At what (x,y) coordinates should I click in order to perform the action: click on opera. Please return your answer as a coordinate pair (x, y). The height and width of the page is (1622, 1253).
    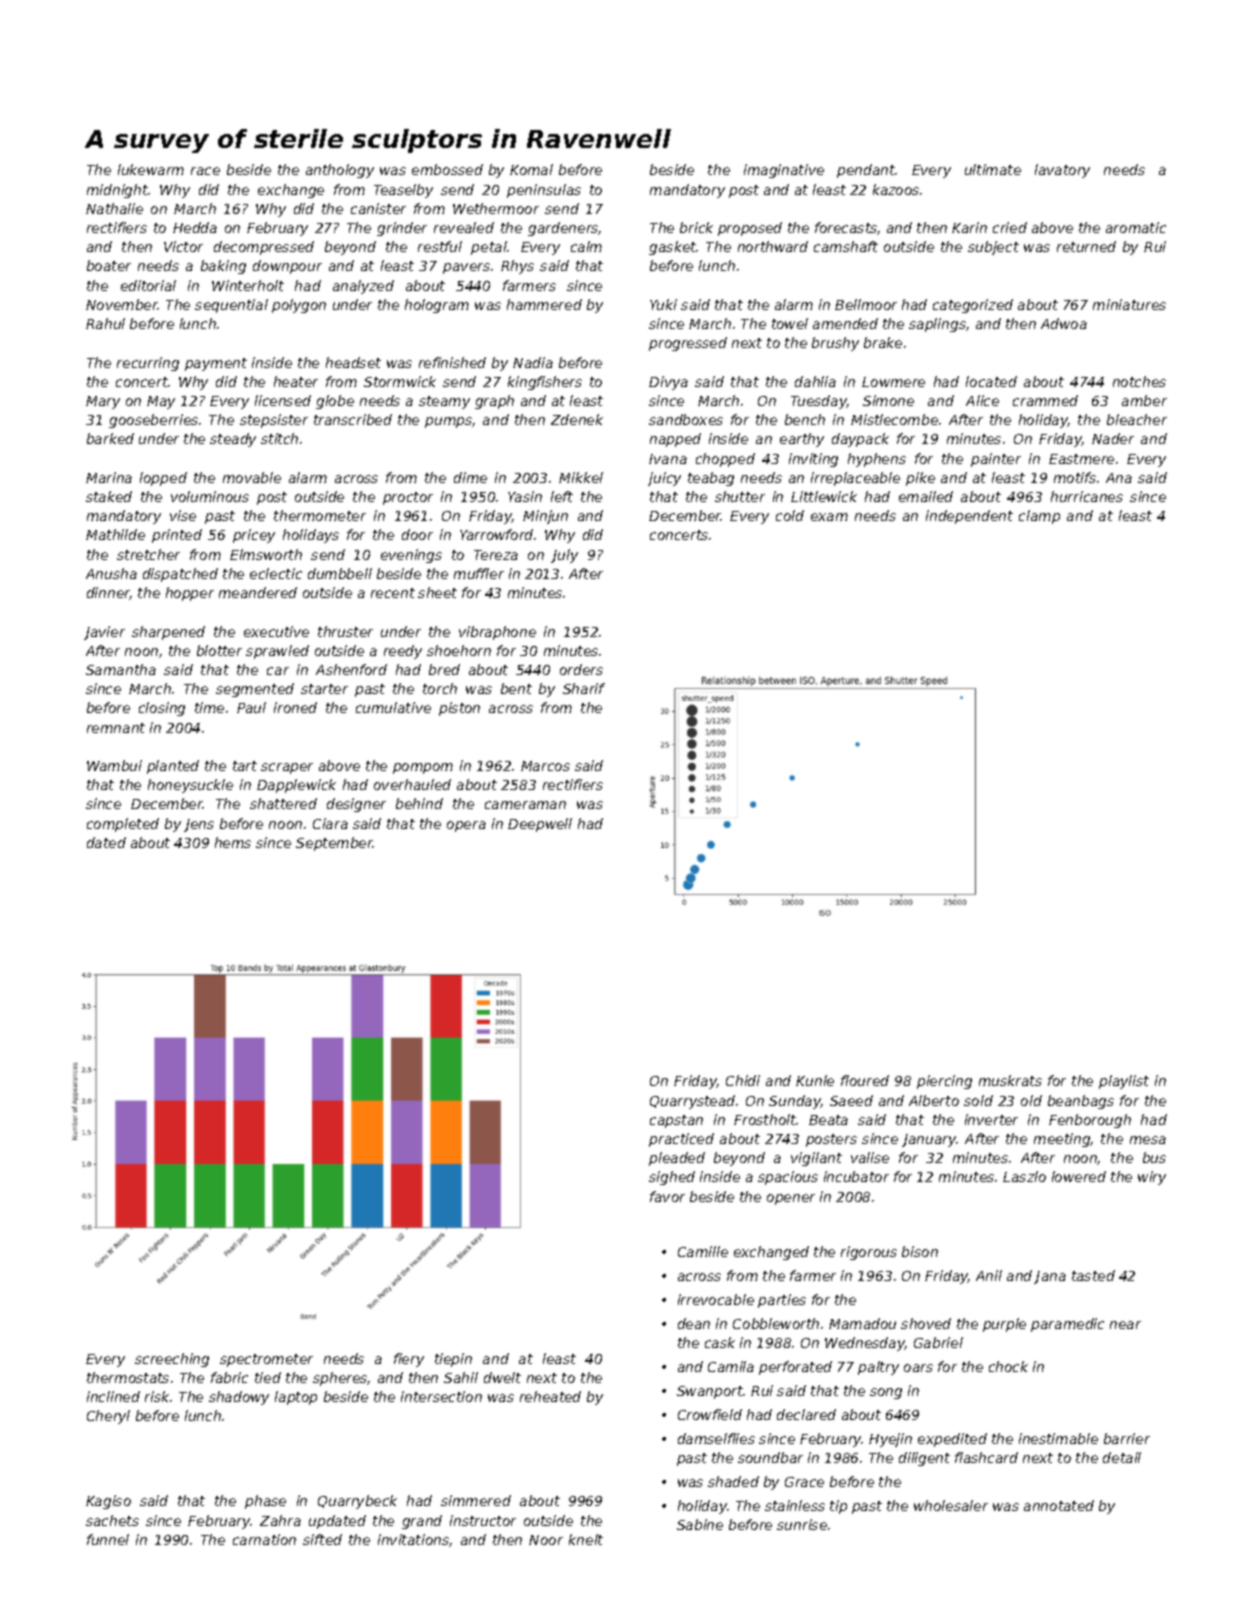
    Looking at the image, I should click on (466, 826).
